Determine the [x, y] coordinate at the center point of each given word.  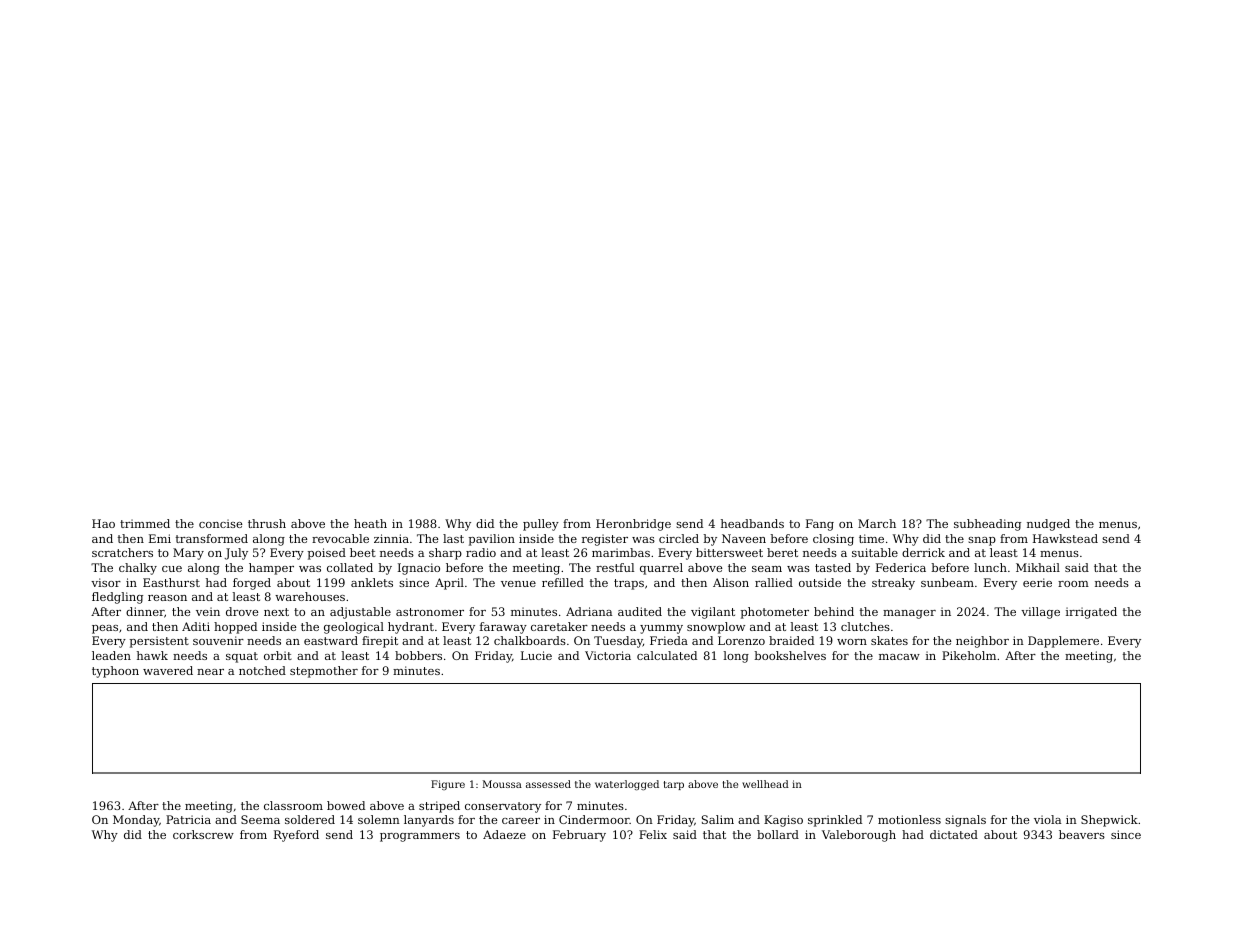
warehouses [310, 596]
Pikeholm [969, 655]
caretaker [559, 626]
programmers [420, 837]
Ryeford [296, 836]
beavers [1082, 834]
